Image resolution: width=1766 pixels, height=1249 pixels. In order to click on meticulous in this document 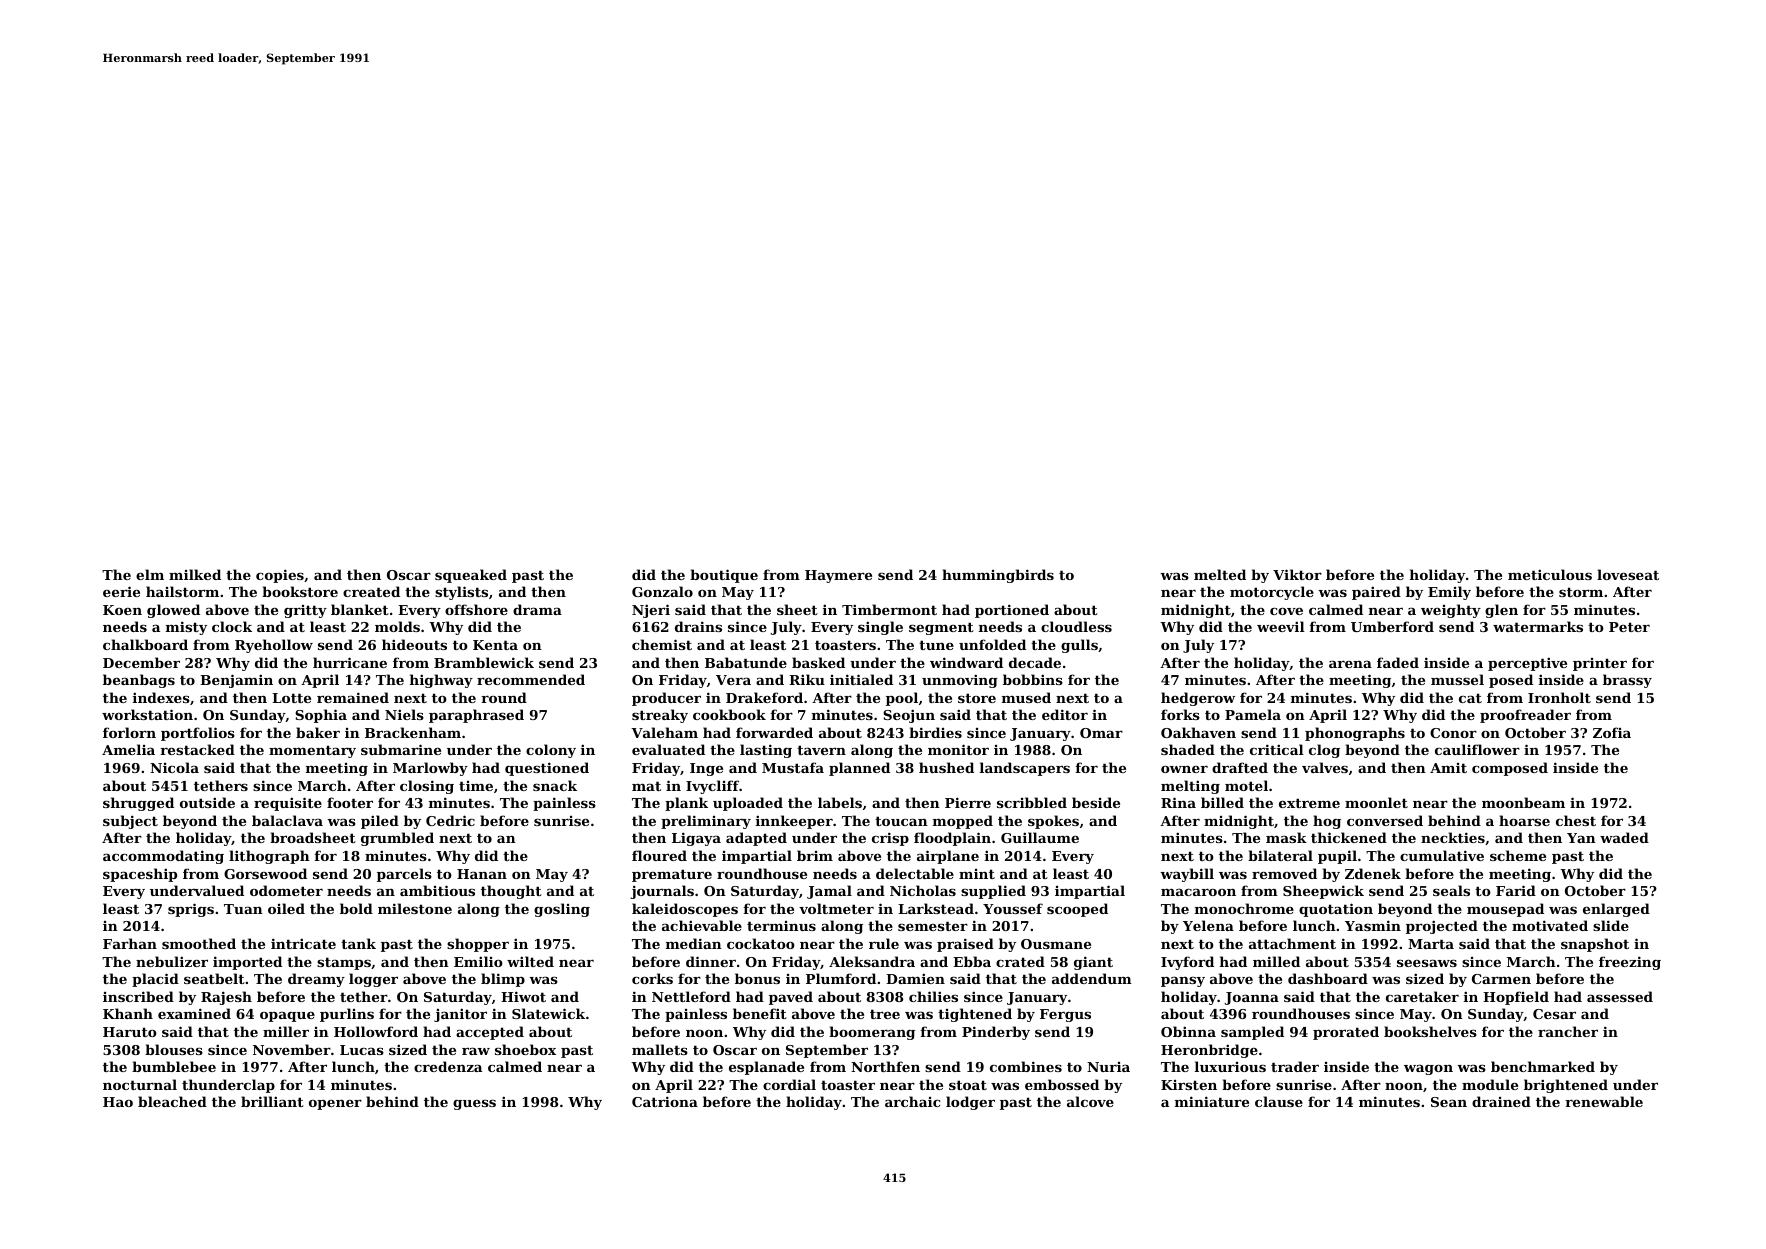, I will do `click(1550, 574)`.
